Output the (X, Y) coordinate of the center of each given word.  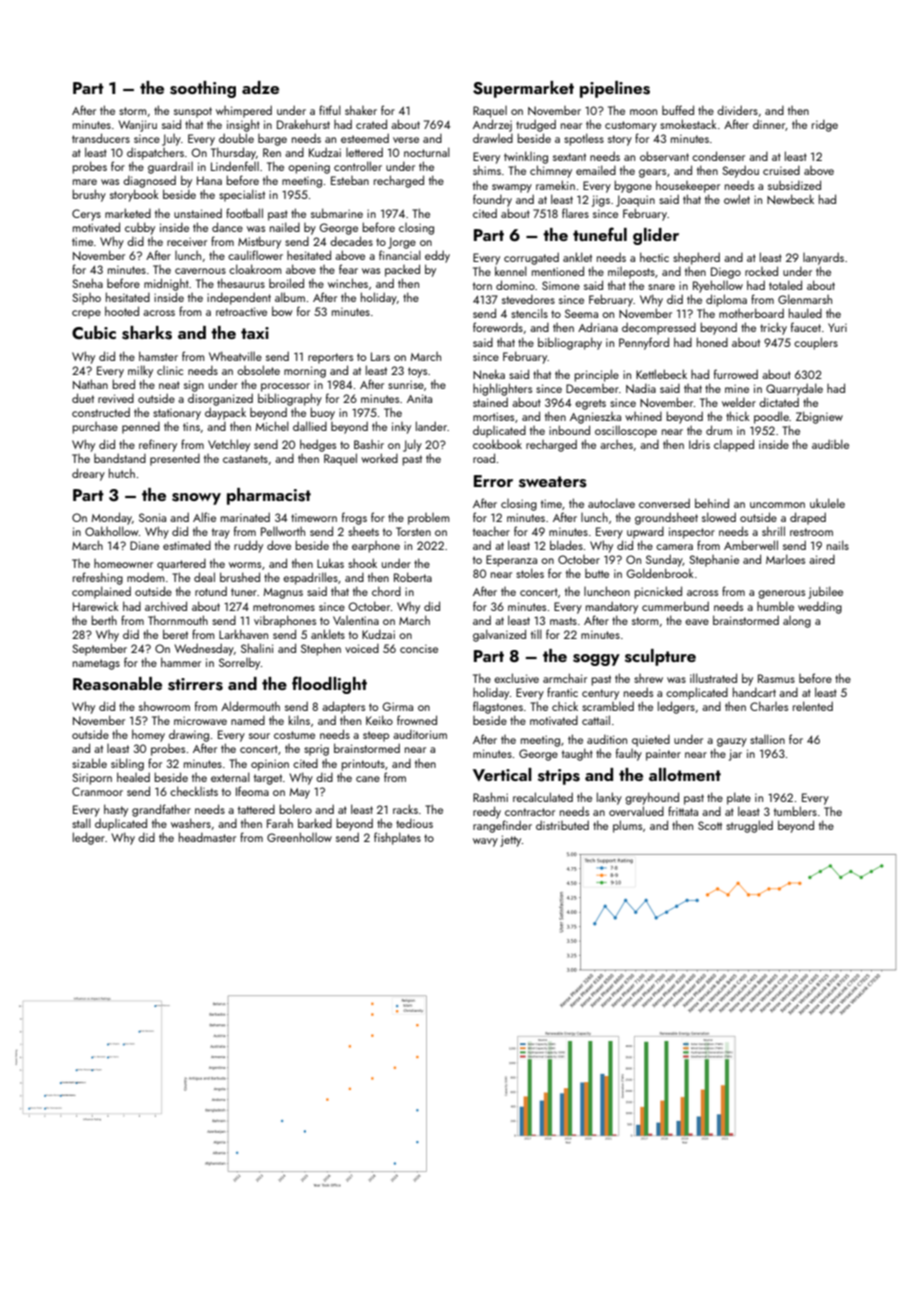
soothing (203, 89)
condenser (718, 156)
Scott (710, 825)
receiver (187, 241)
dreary (88, 474)
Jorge (402, 243)
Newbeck (790, 199)
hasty (116, 810)
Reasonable (117, 684)
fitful (330, 110)
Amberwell (751, 545)
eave (697, 622)
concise (419, 648)
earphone (376, 547)
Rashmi (490, 797)
